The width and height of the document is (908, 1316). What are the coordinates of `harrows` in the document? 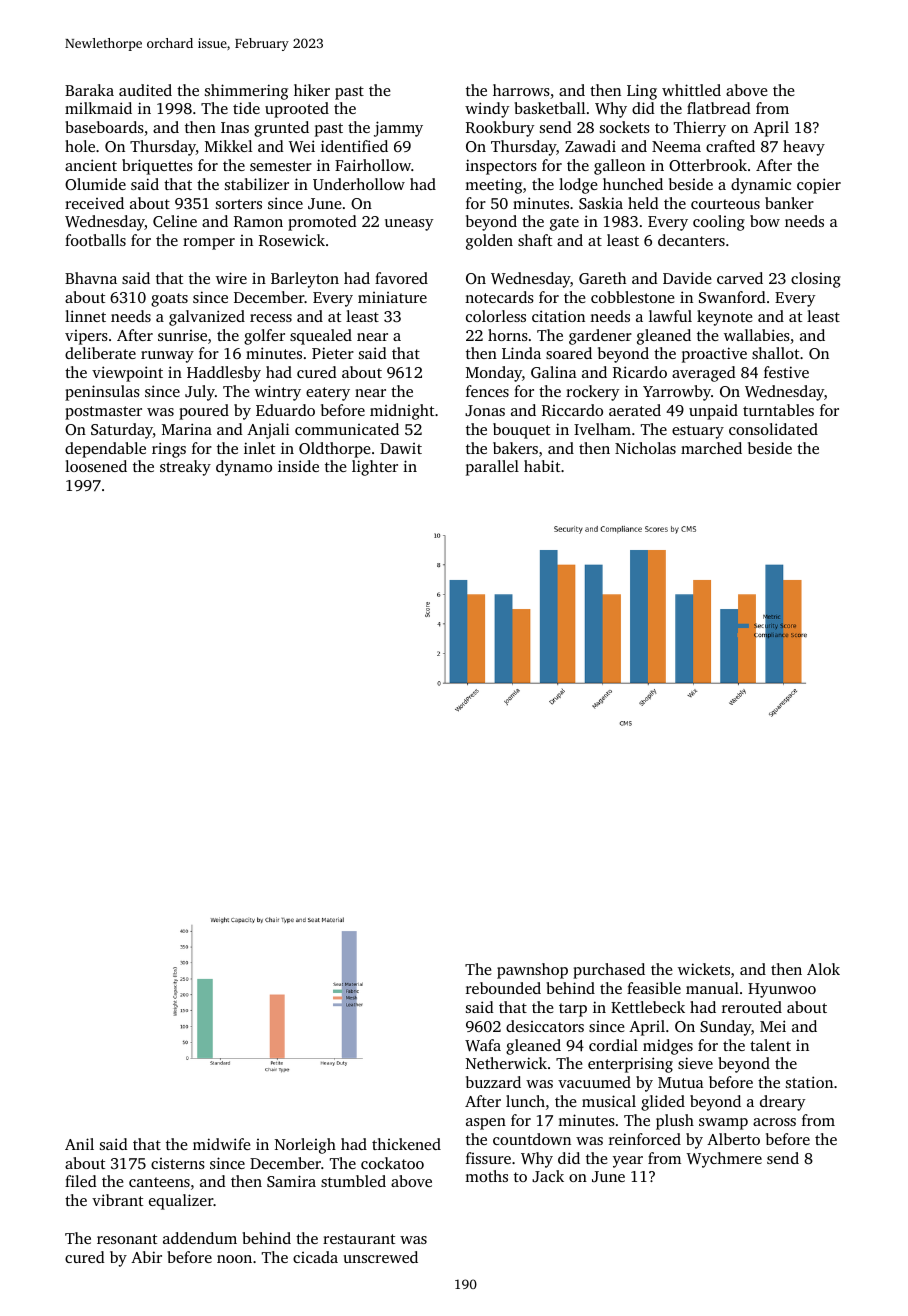 It's located at (521, 90).
